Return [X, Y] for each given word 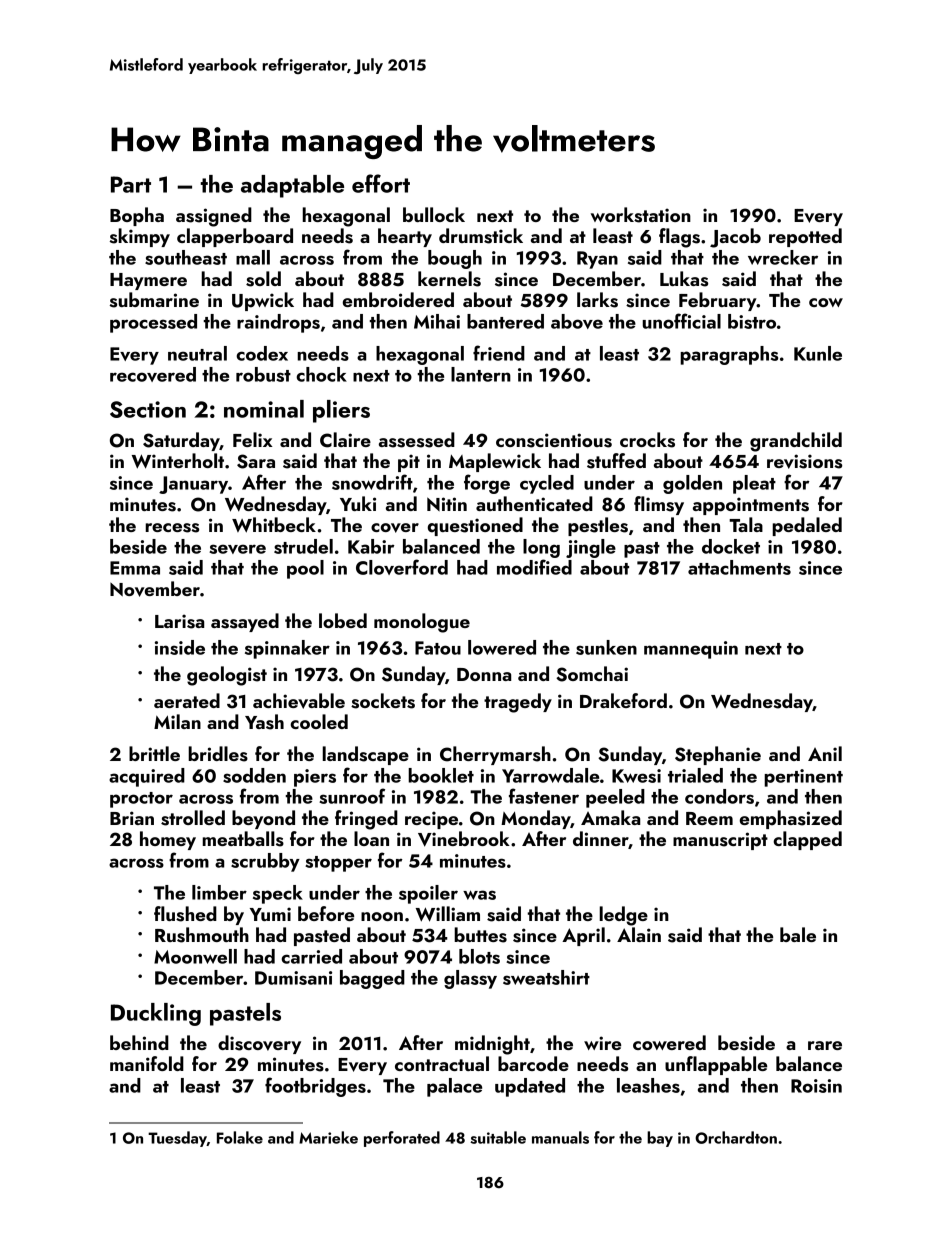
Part [131, 184]
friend [499, 353]
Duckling [156, 1014]
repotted [805, 237]
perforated [402, 1139]
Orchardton [736, 1137]
